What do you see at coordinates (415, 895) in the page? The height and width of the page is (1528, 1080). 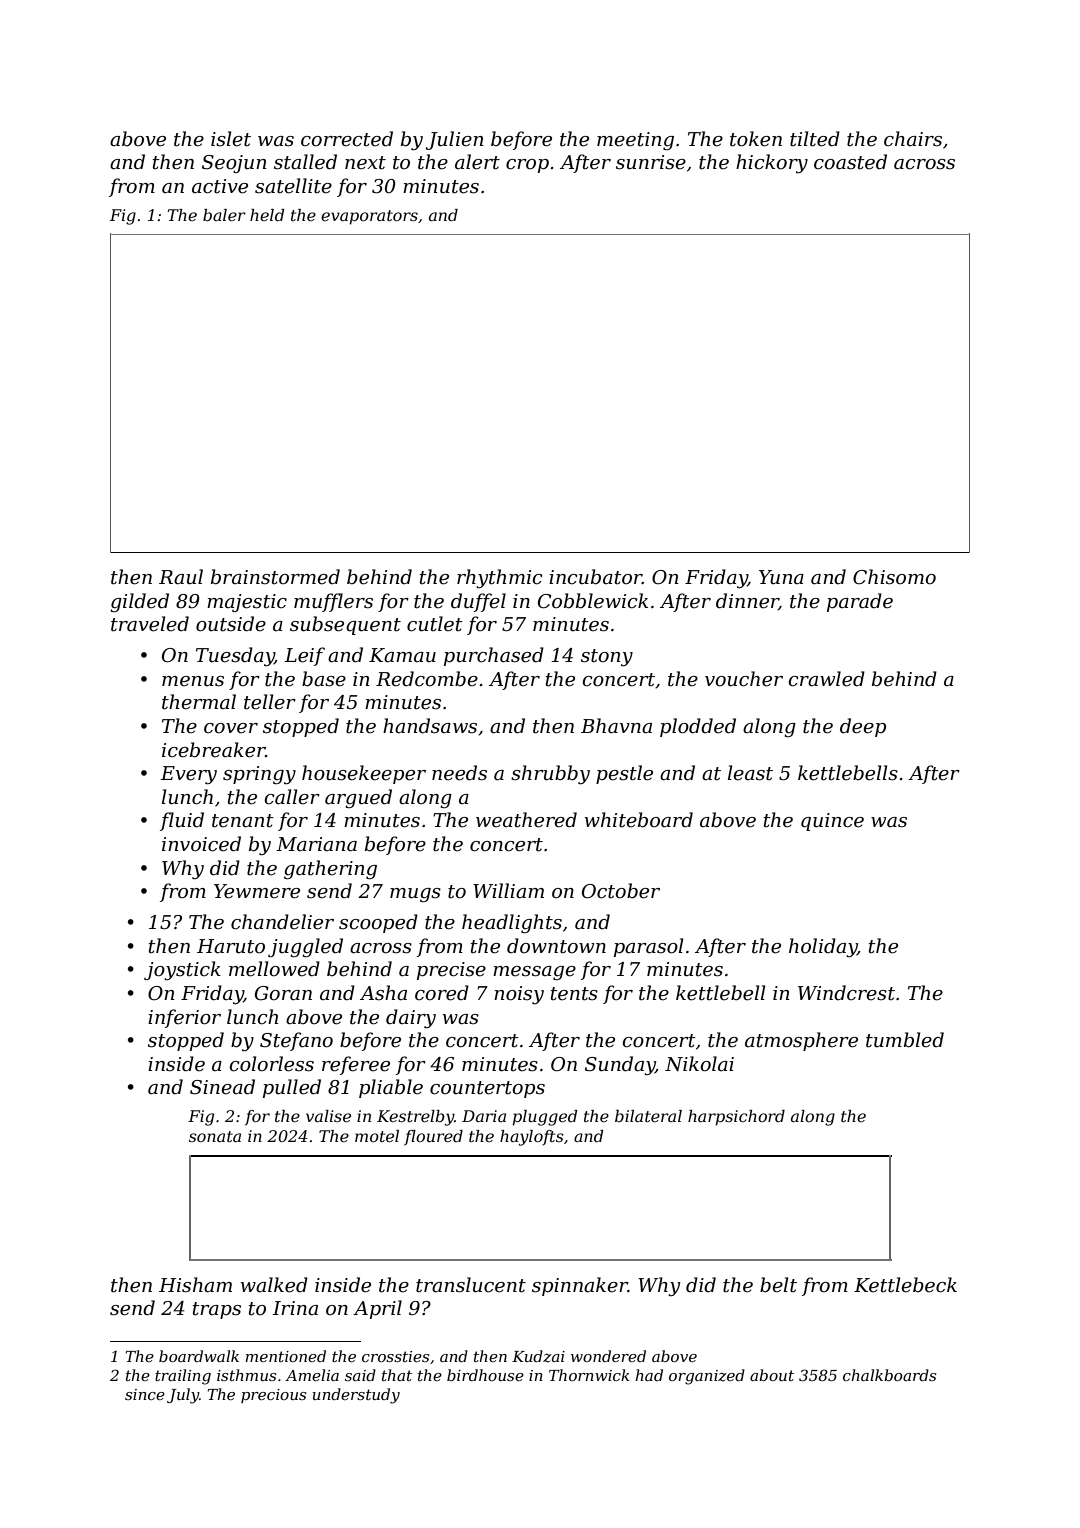 I see `mugs` at bounding box center [415, 895].
